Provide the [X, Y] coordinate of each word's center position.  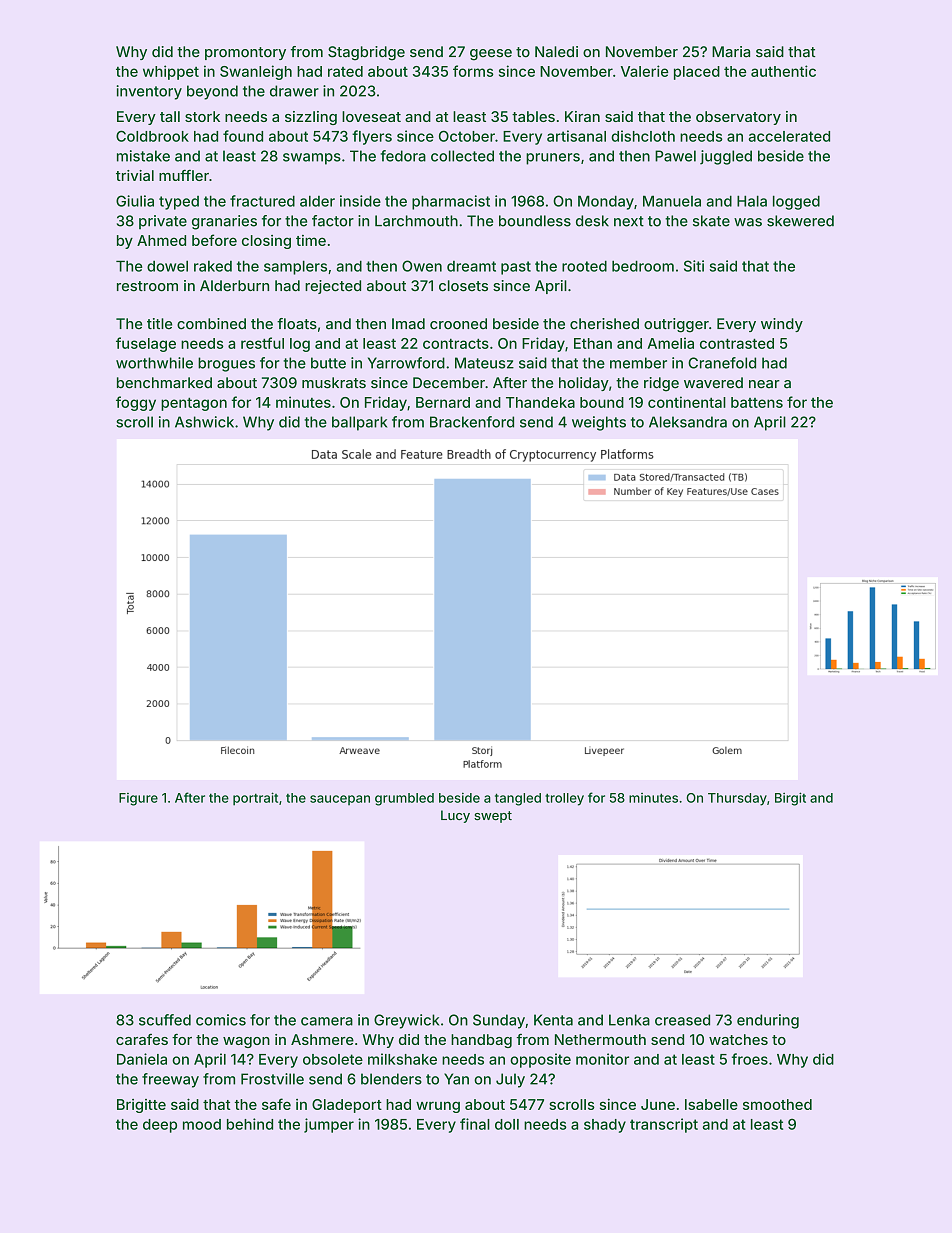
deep [160, 1126]
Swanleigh [256, 72]
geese [491, 55]
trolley [564, 799]
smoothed [777, 1104]
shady [605, 1126]
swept [493, 817]
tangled [518, 799]
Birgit [790, 799]
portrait [255, 799]
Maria [731, 52]
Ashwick [204, 422]
